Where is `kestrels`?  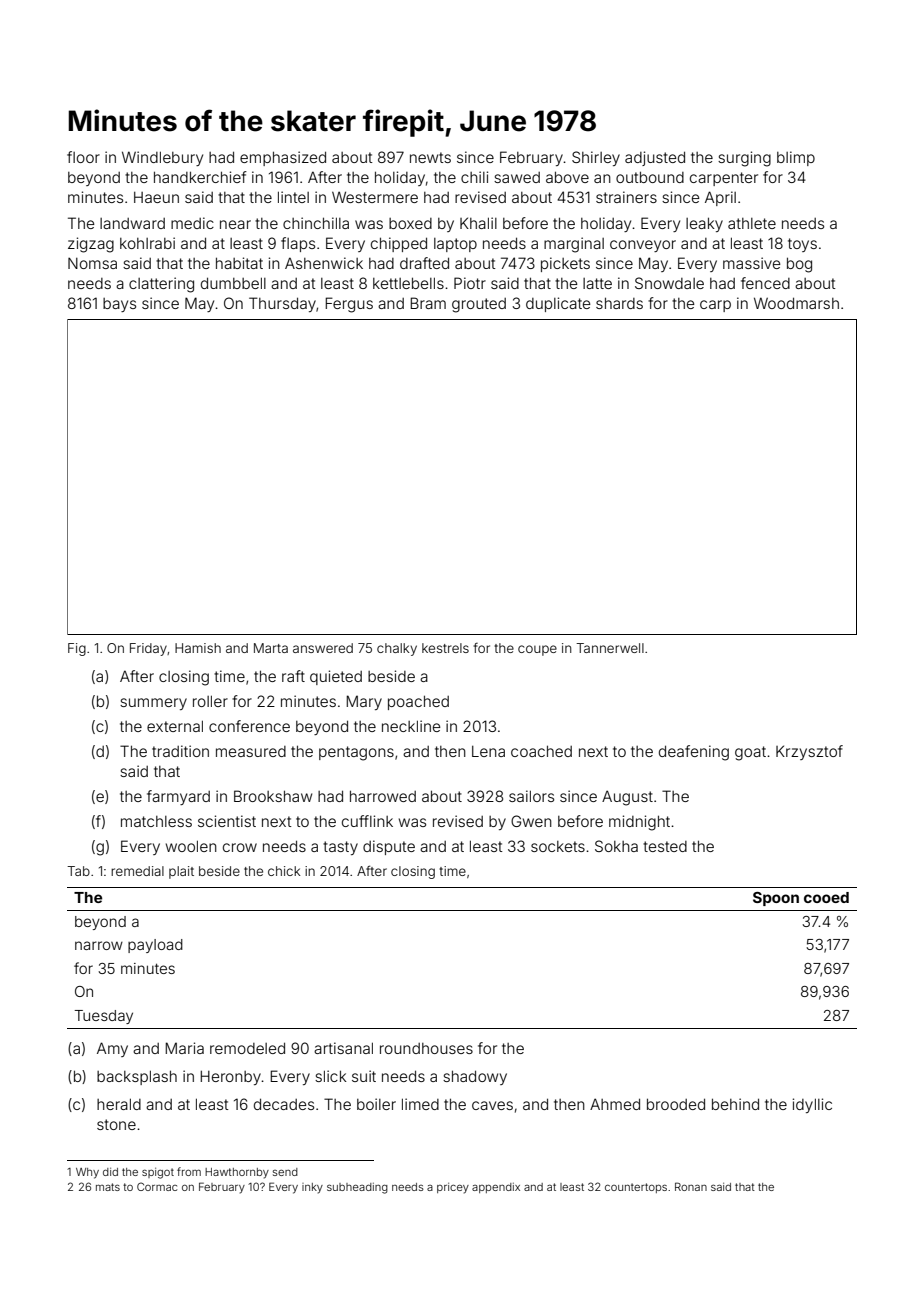 kestrels is located at coordinates (445, 648).
